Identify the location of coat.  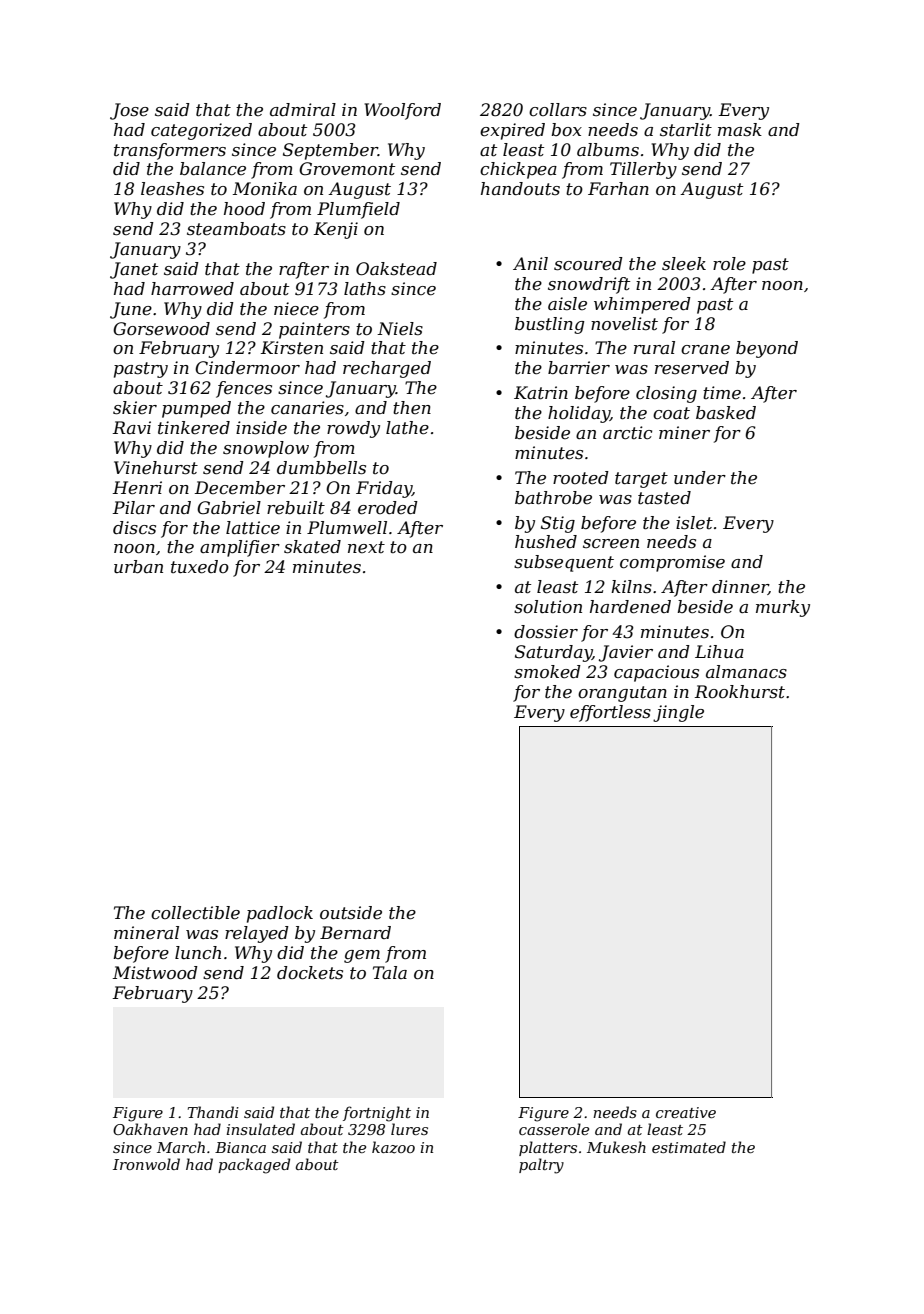
(671, 413).
